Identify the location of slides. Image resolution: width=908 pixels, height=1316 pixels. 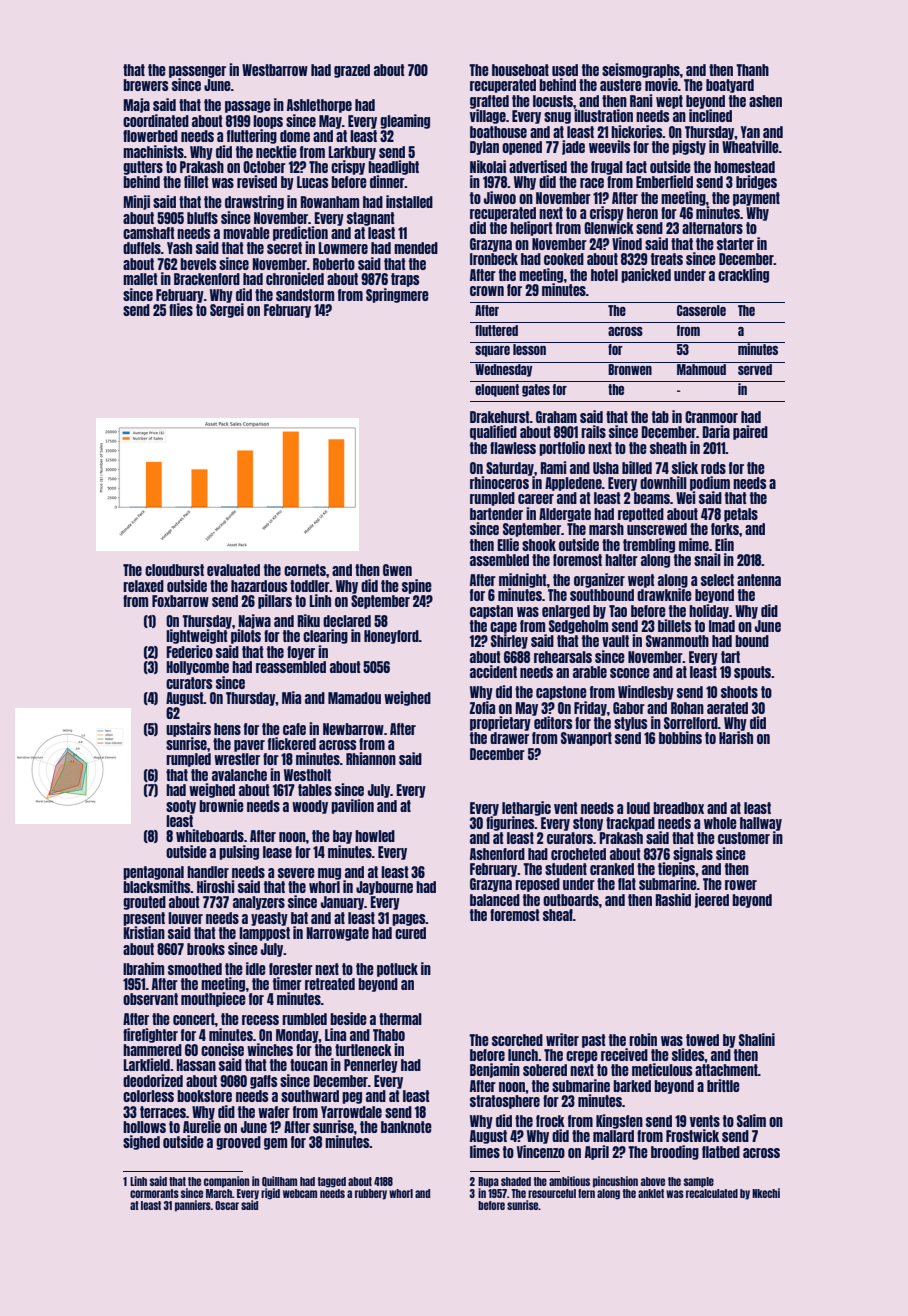
(688, 1054).
